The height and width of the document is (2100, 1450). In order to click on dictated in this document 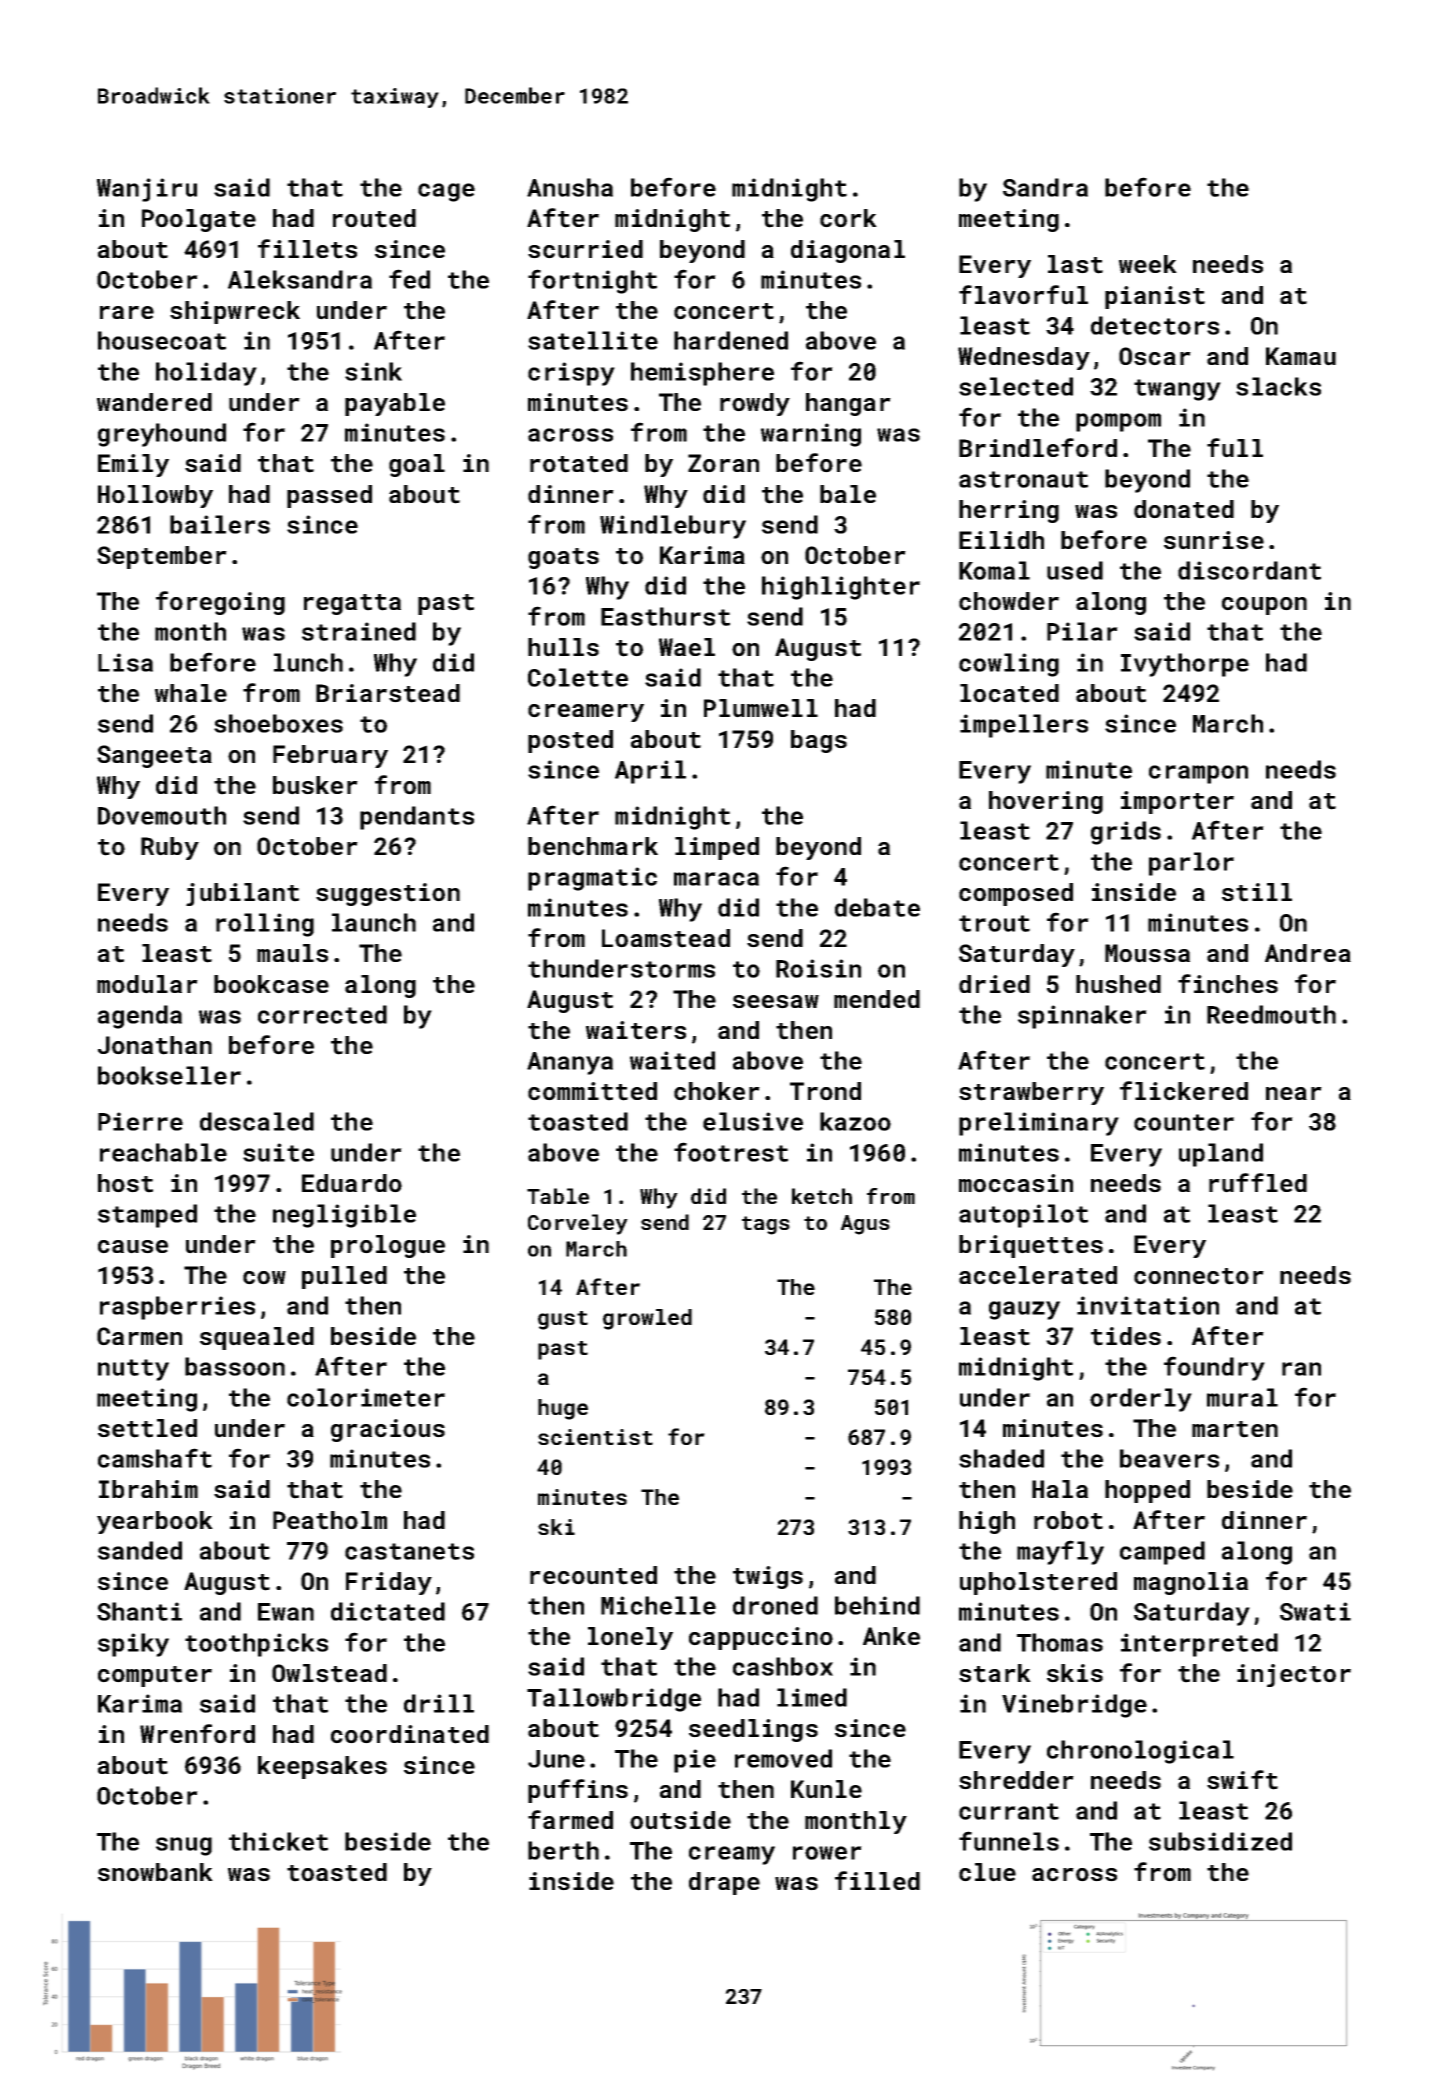, I will do `click(388, 1611)`.
